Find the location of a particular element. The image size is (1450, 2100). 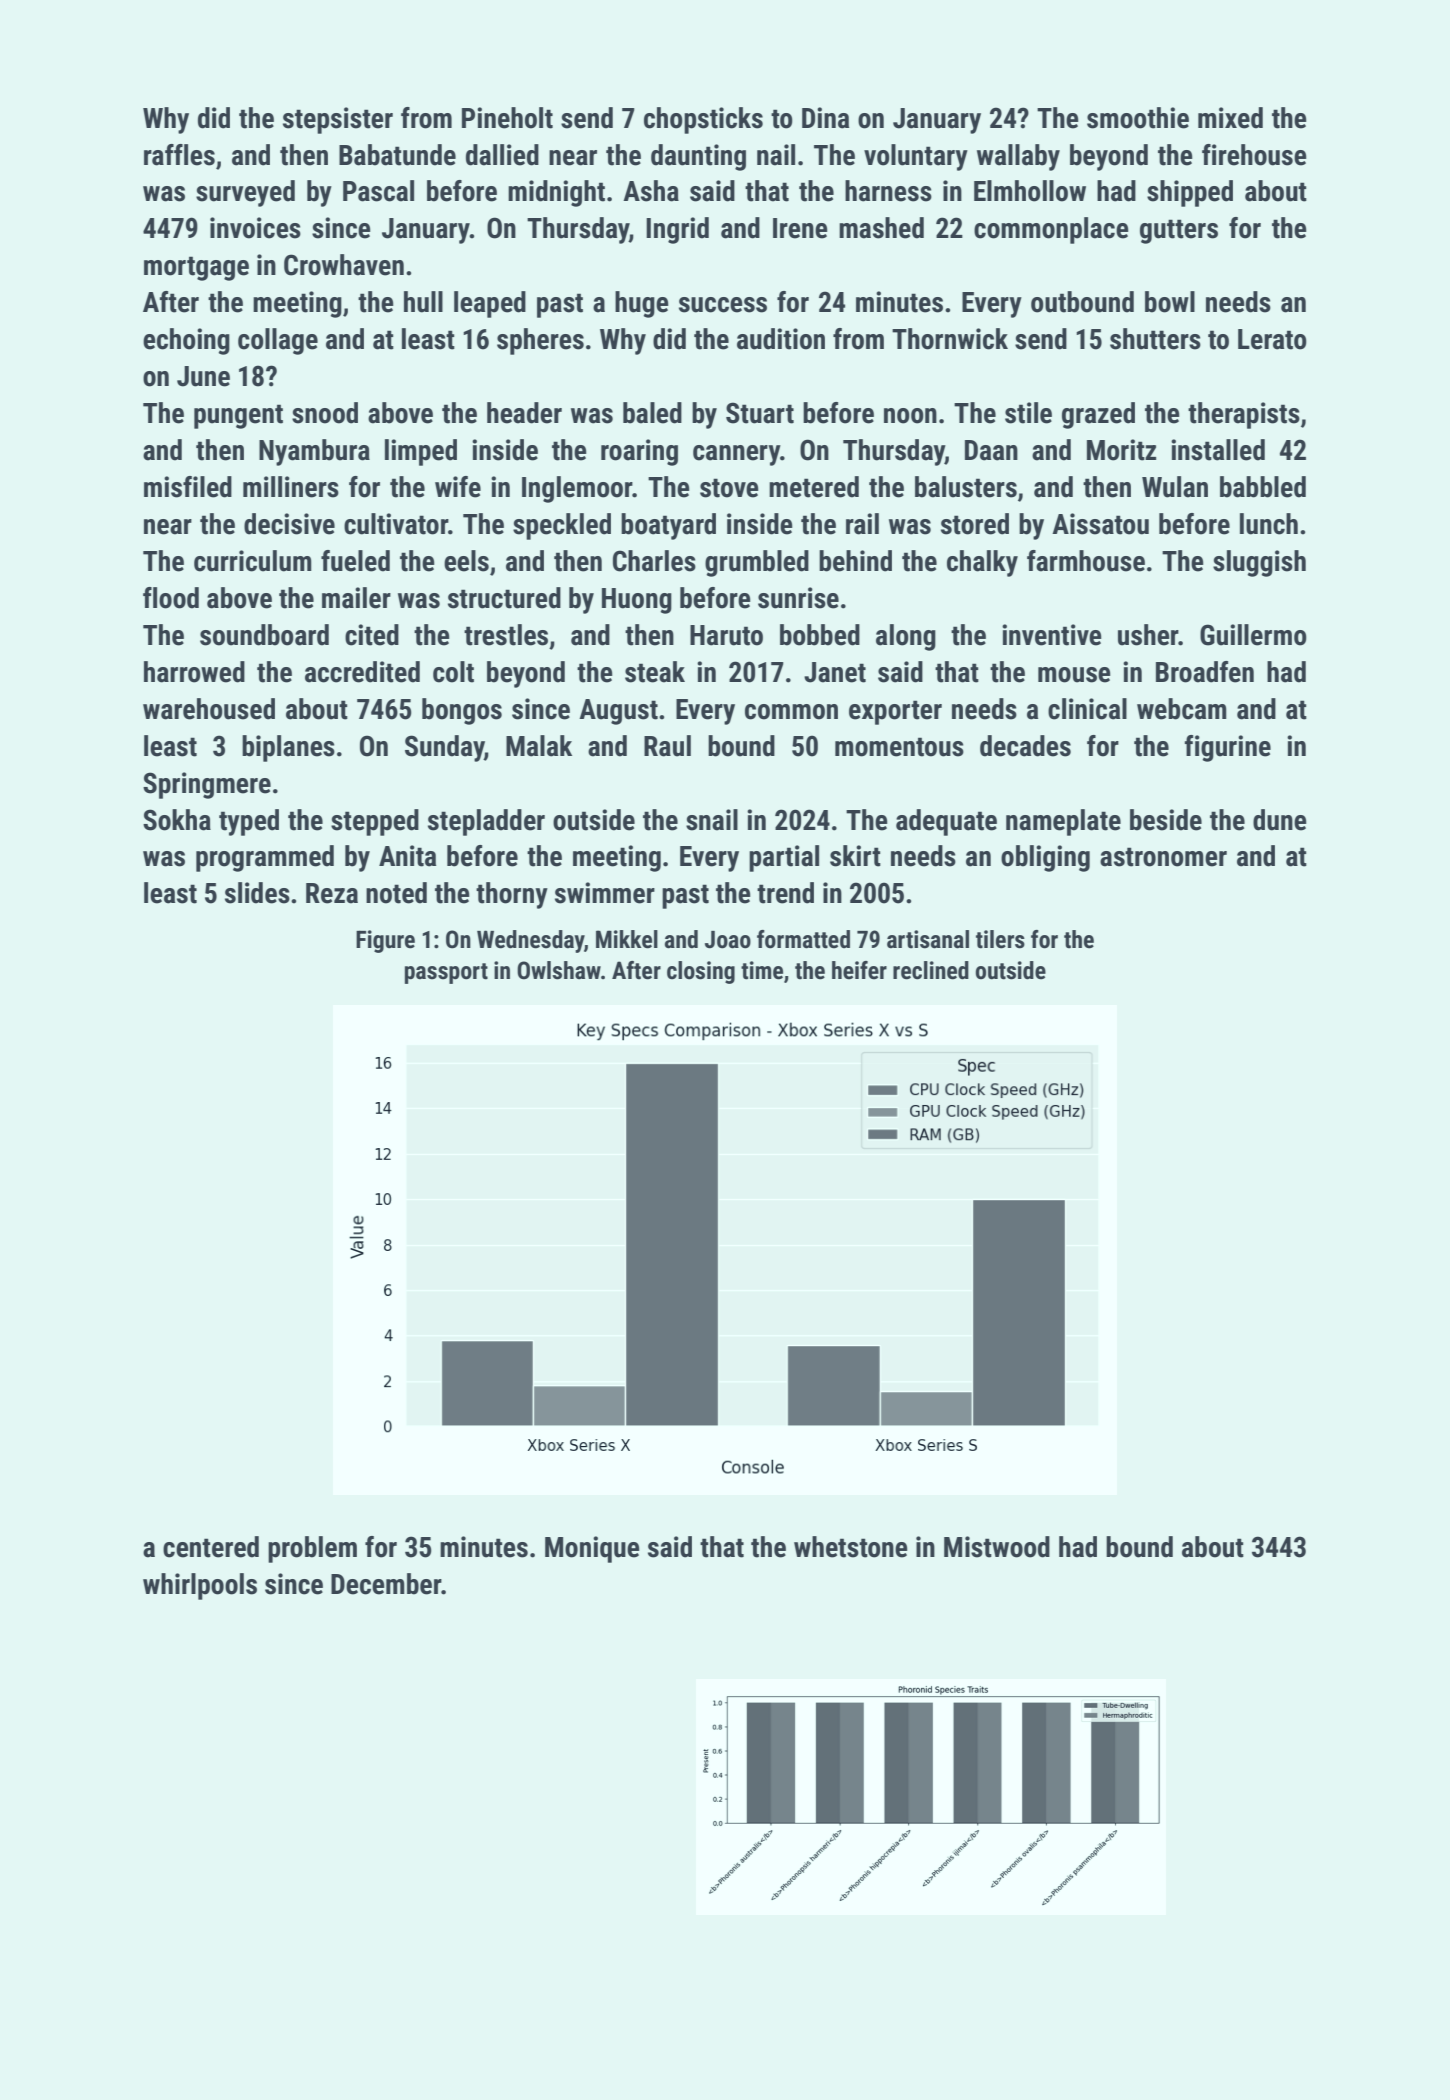

Janet is located at coordinates (835, 672).
